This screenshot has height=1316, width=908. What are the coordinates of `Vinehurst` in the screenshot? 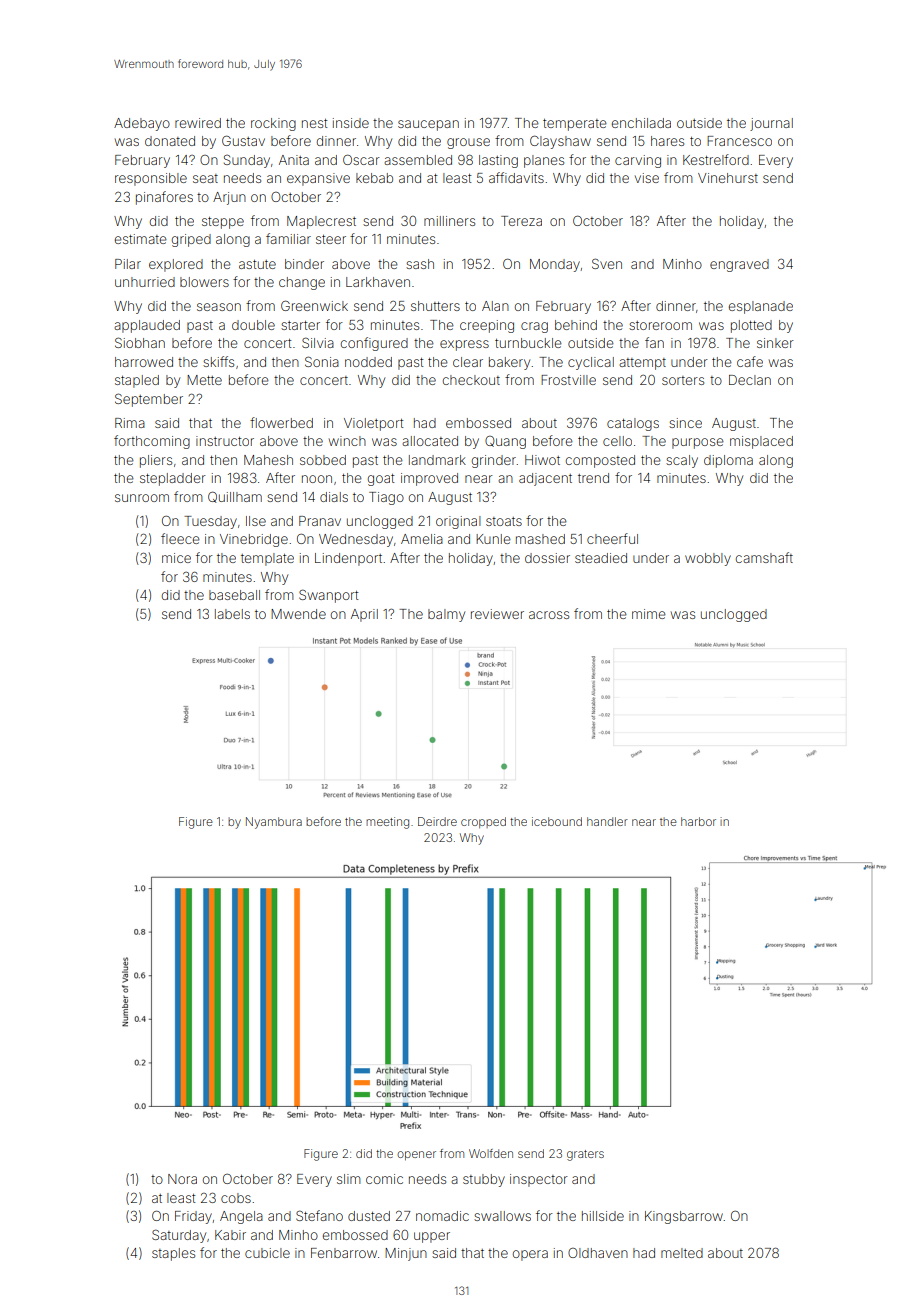 It's located at (728, 178).
